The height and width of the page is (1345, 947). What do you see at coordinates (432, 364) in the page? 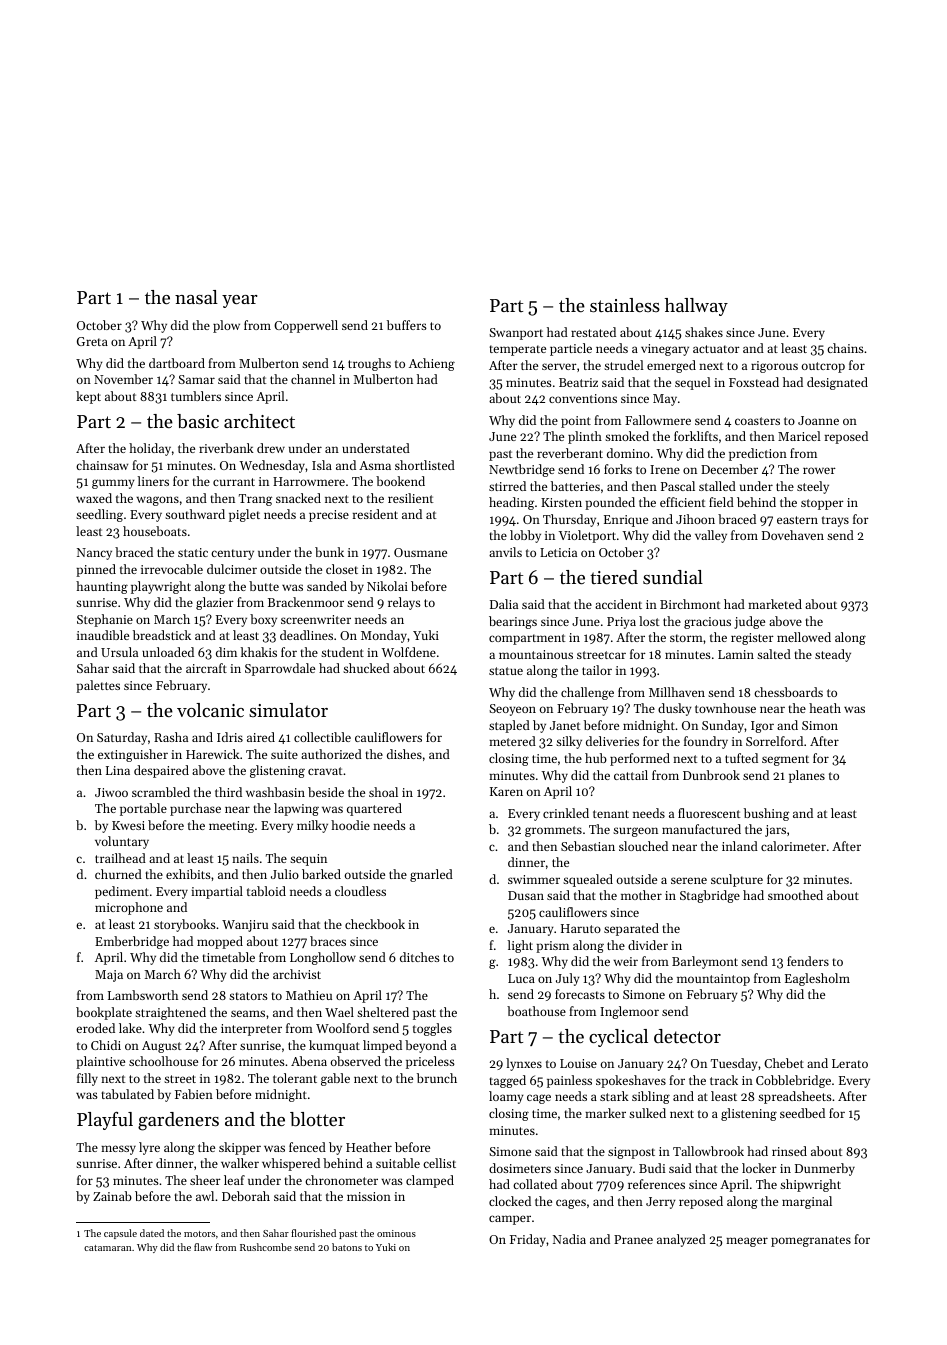
I see `Achieng` at bounding box center [432, 364].
